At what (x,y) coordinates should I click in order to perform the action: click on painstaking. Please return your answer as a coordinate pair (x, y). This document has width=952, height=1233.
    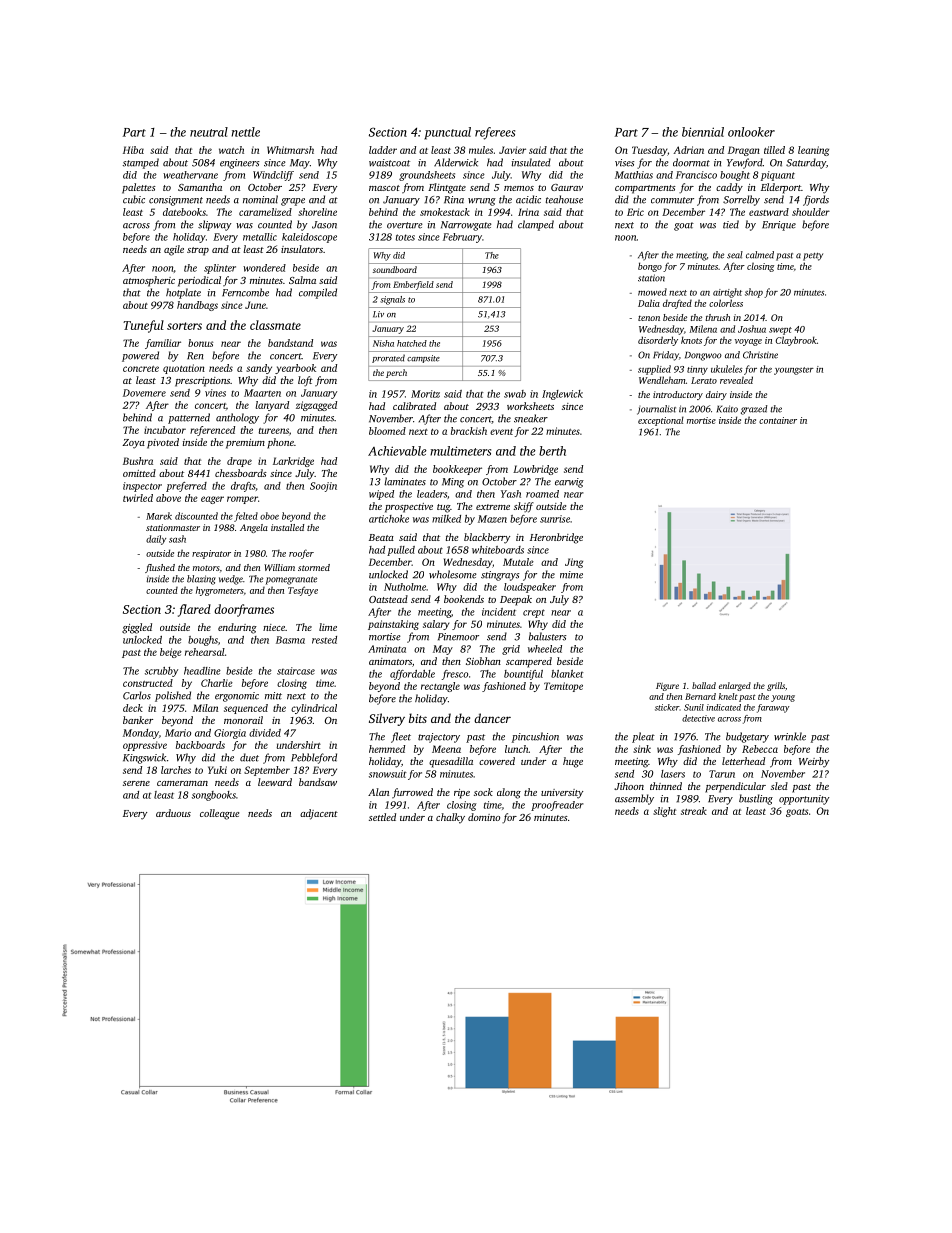
    Looking at the image, I should click on (393, 625).
